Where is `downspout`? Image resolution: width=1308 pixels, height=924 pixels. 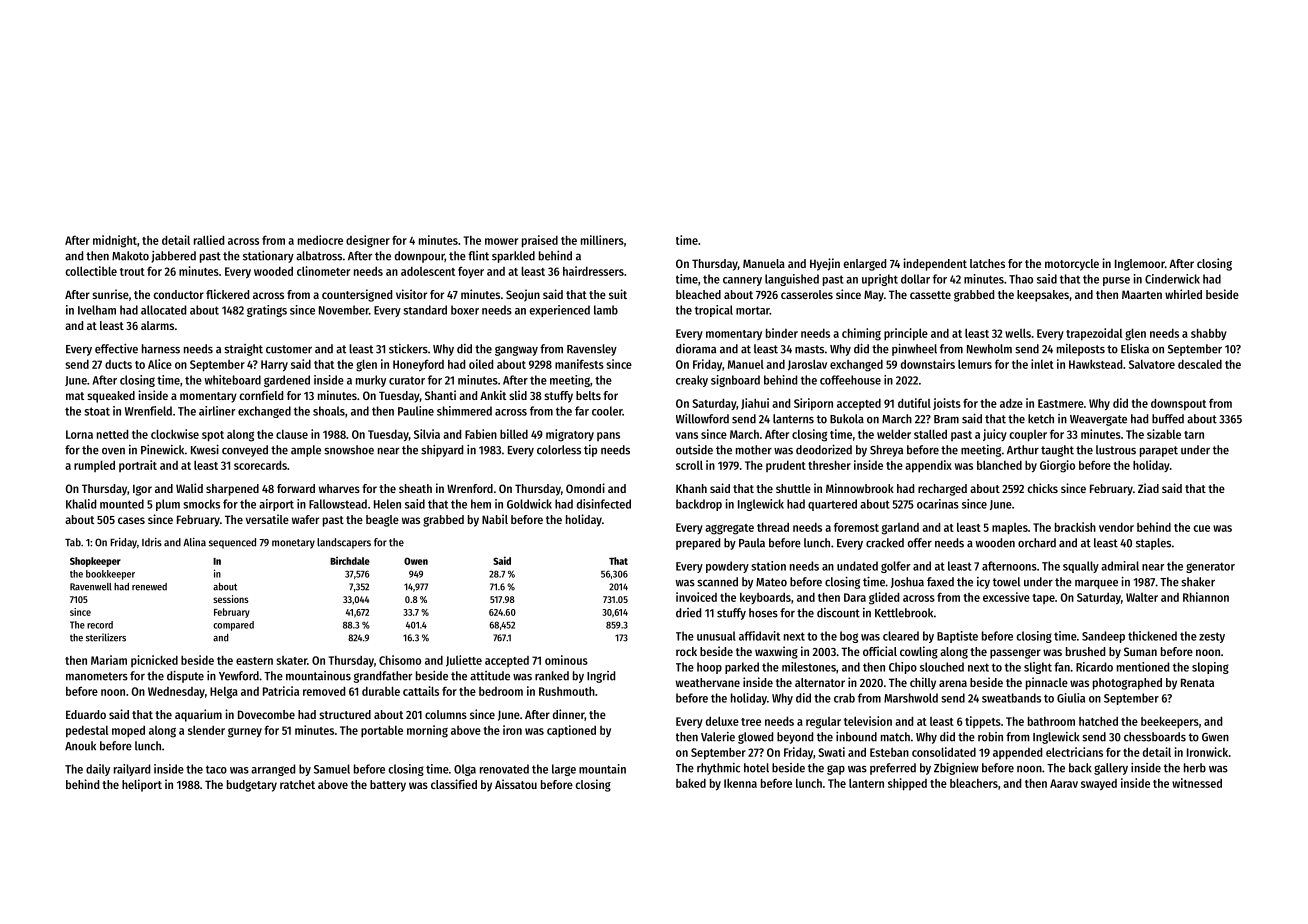 downspout is located at coordinates (1178, 405).
